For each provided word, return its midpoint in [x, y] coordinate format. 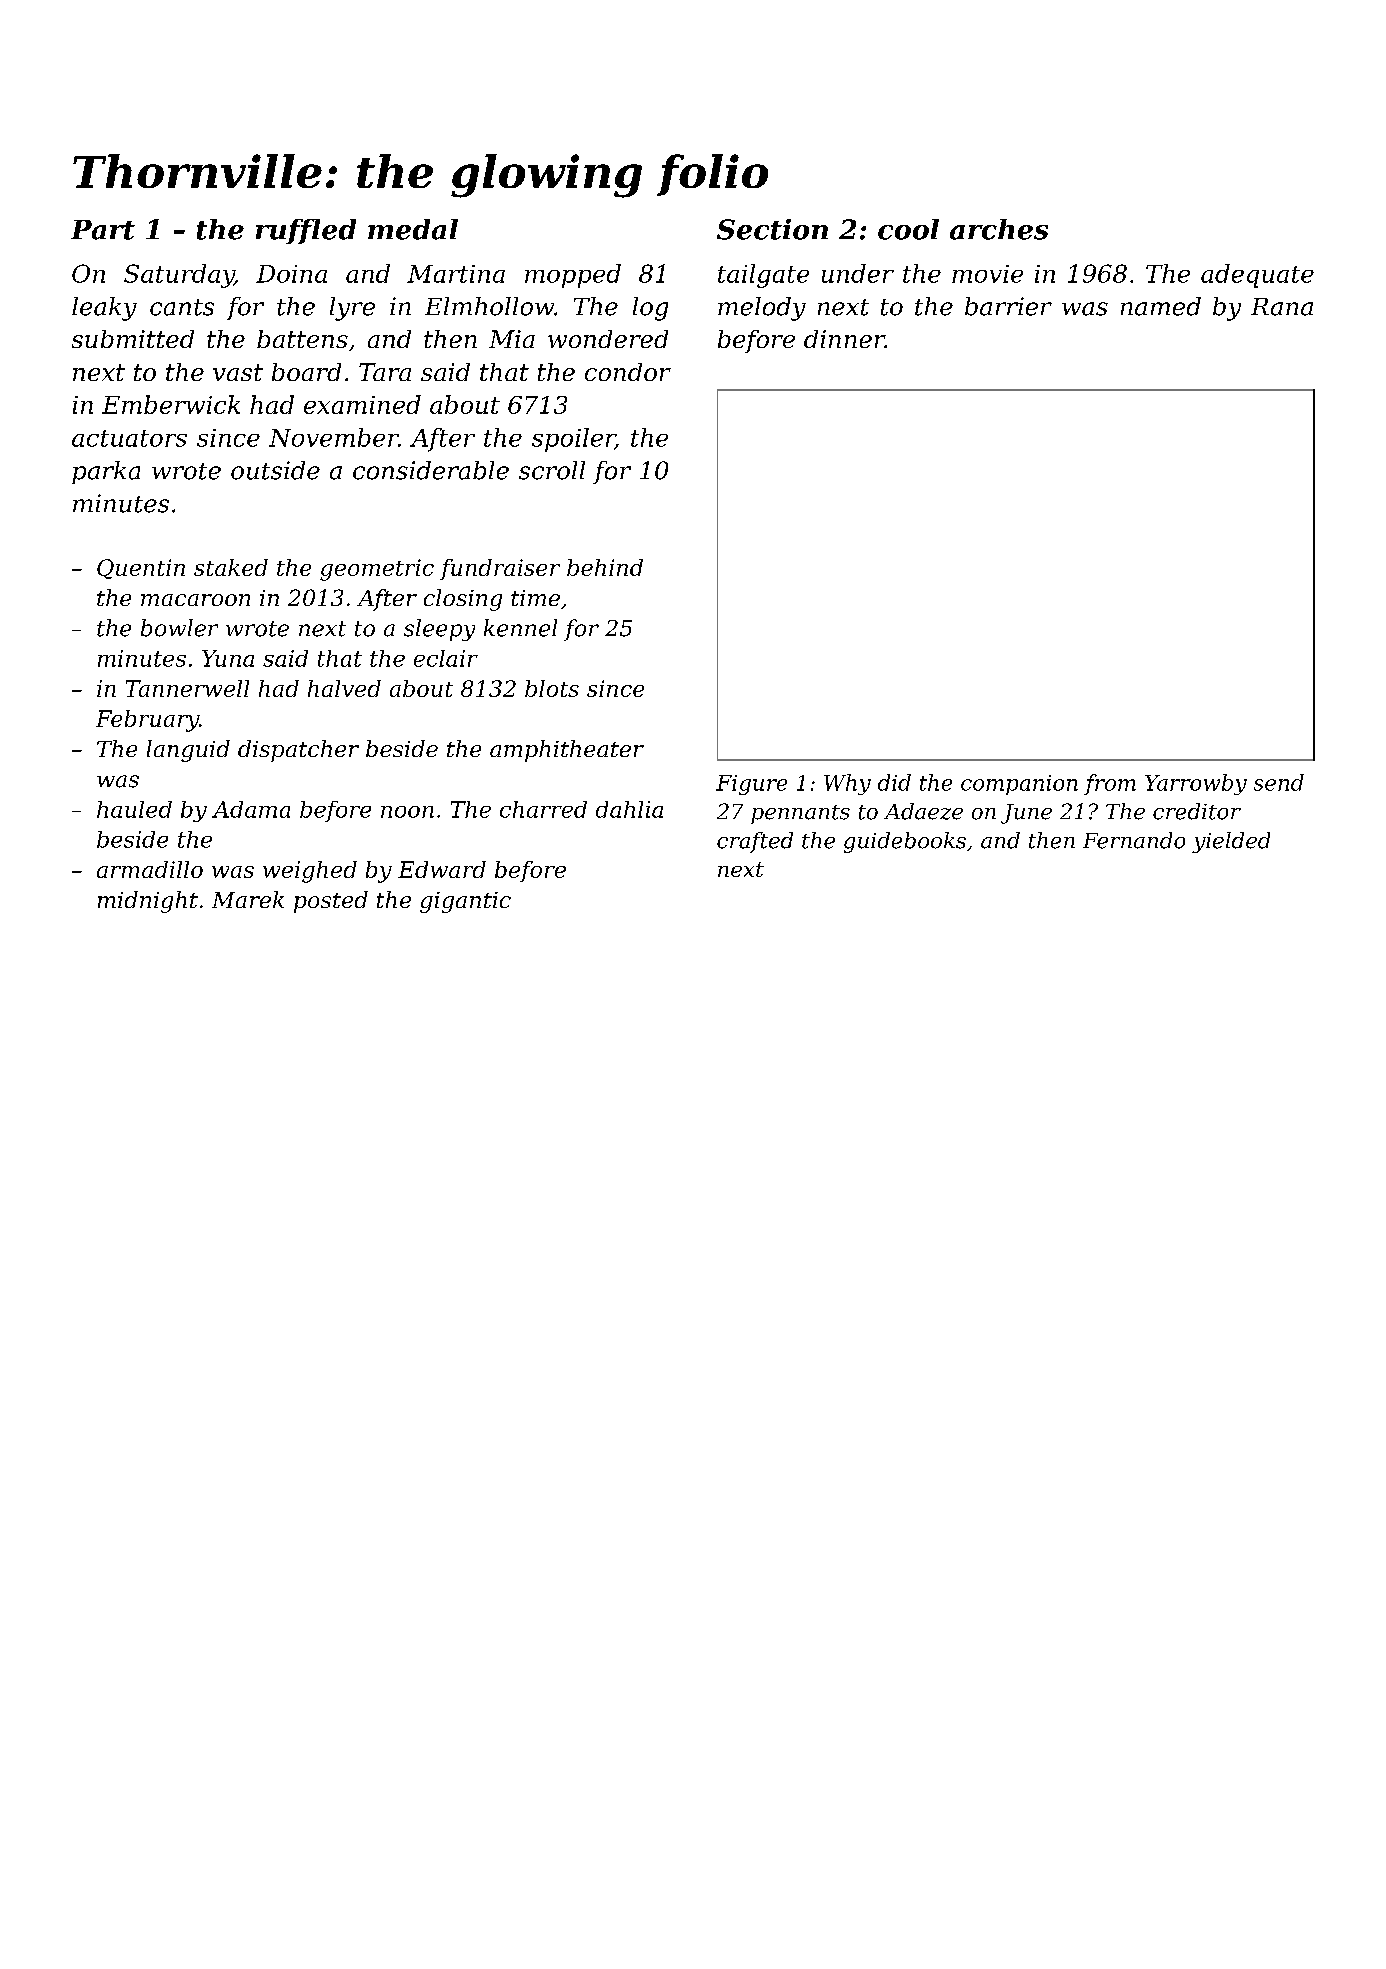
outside [275, 470]
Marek [248, 899]
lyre [352, 309]
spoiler [573, 440]
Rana [1282, 307]
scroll [552, 470]
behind [605, 567]
